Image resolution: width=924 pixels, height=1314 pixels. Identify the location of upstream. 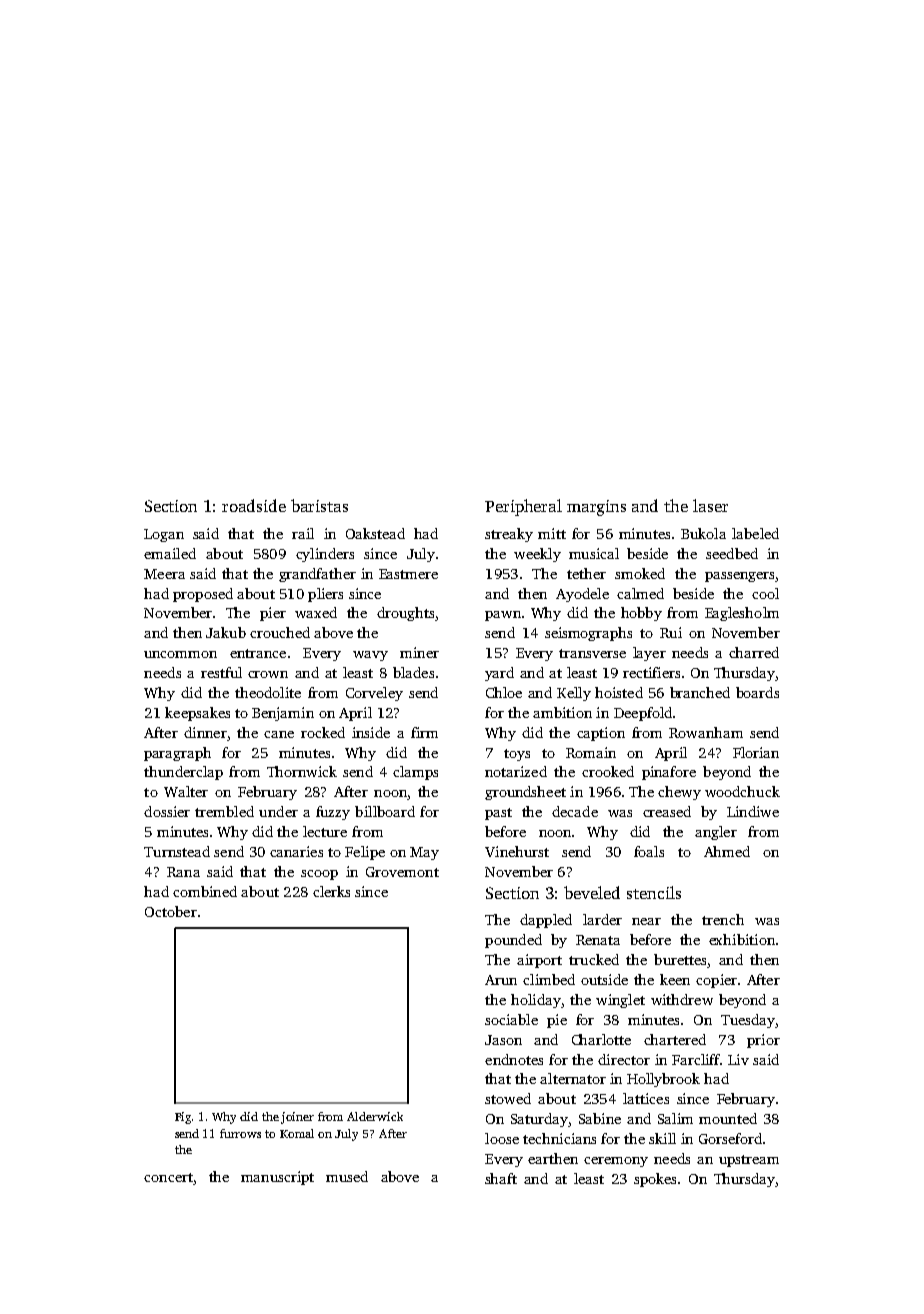
(749, 1161).
